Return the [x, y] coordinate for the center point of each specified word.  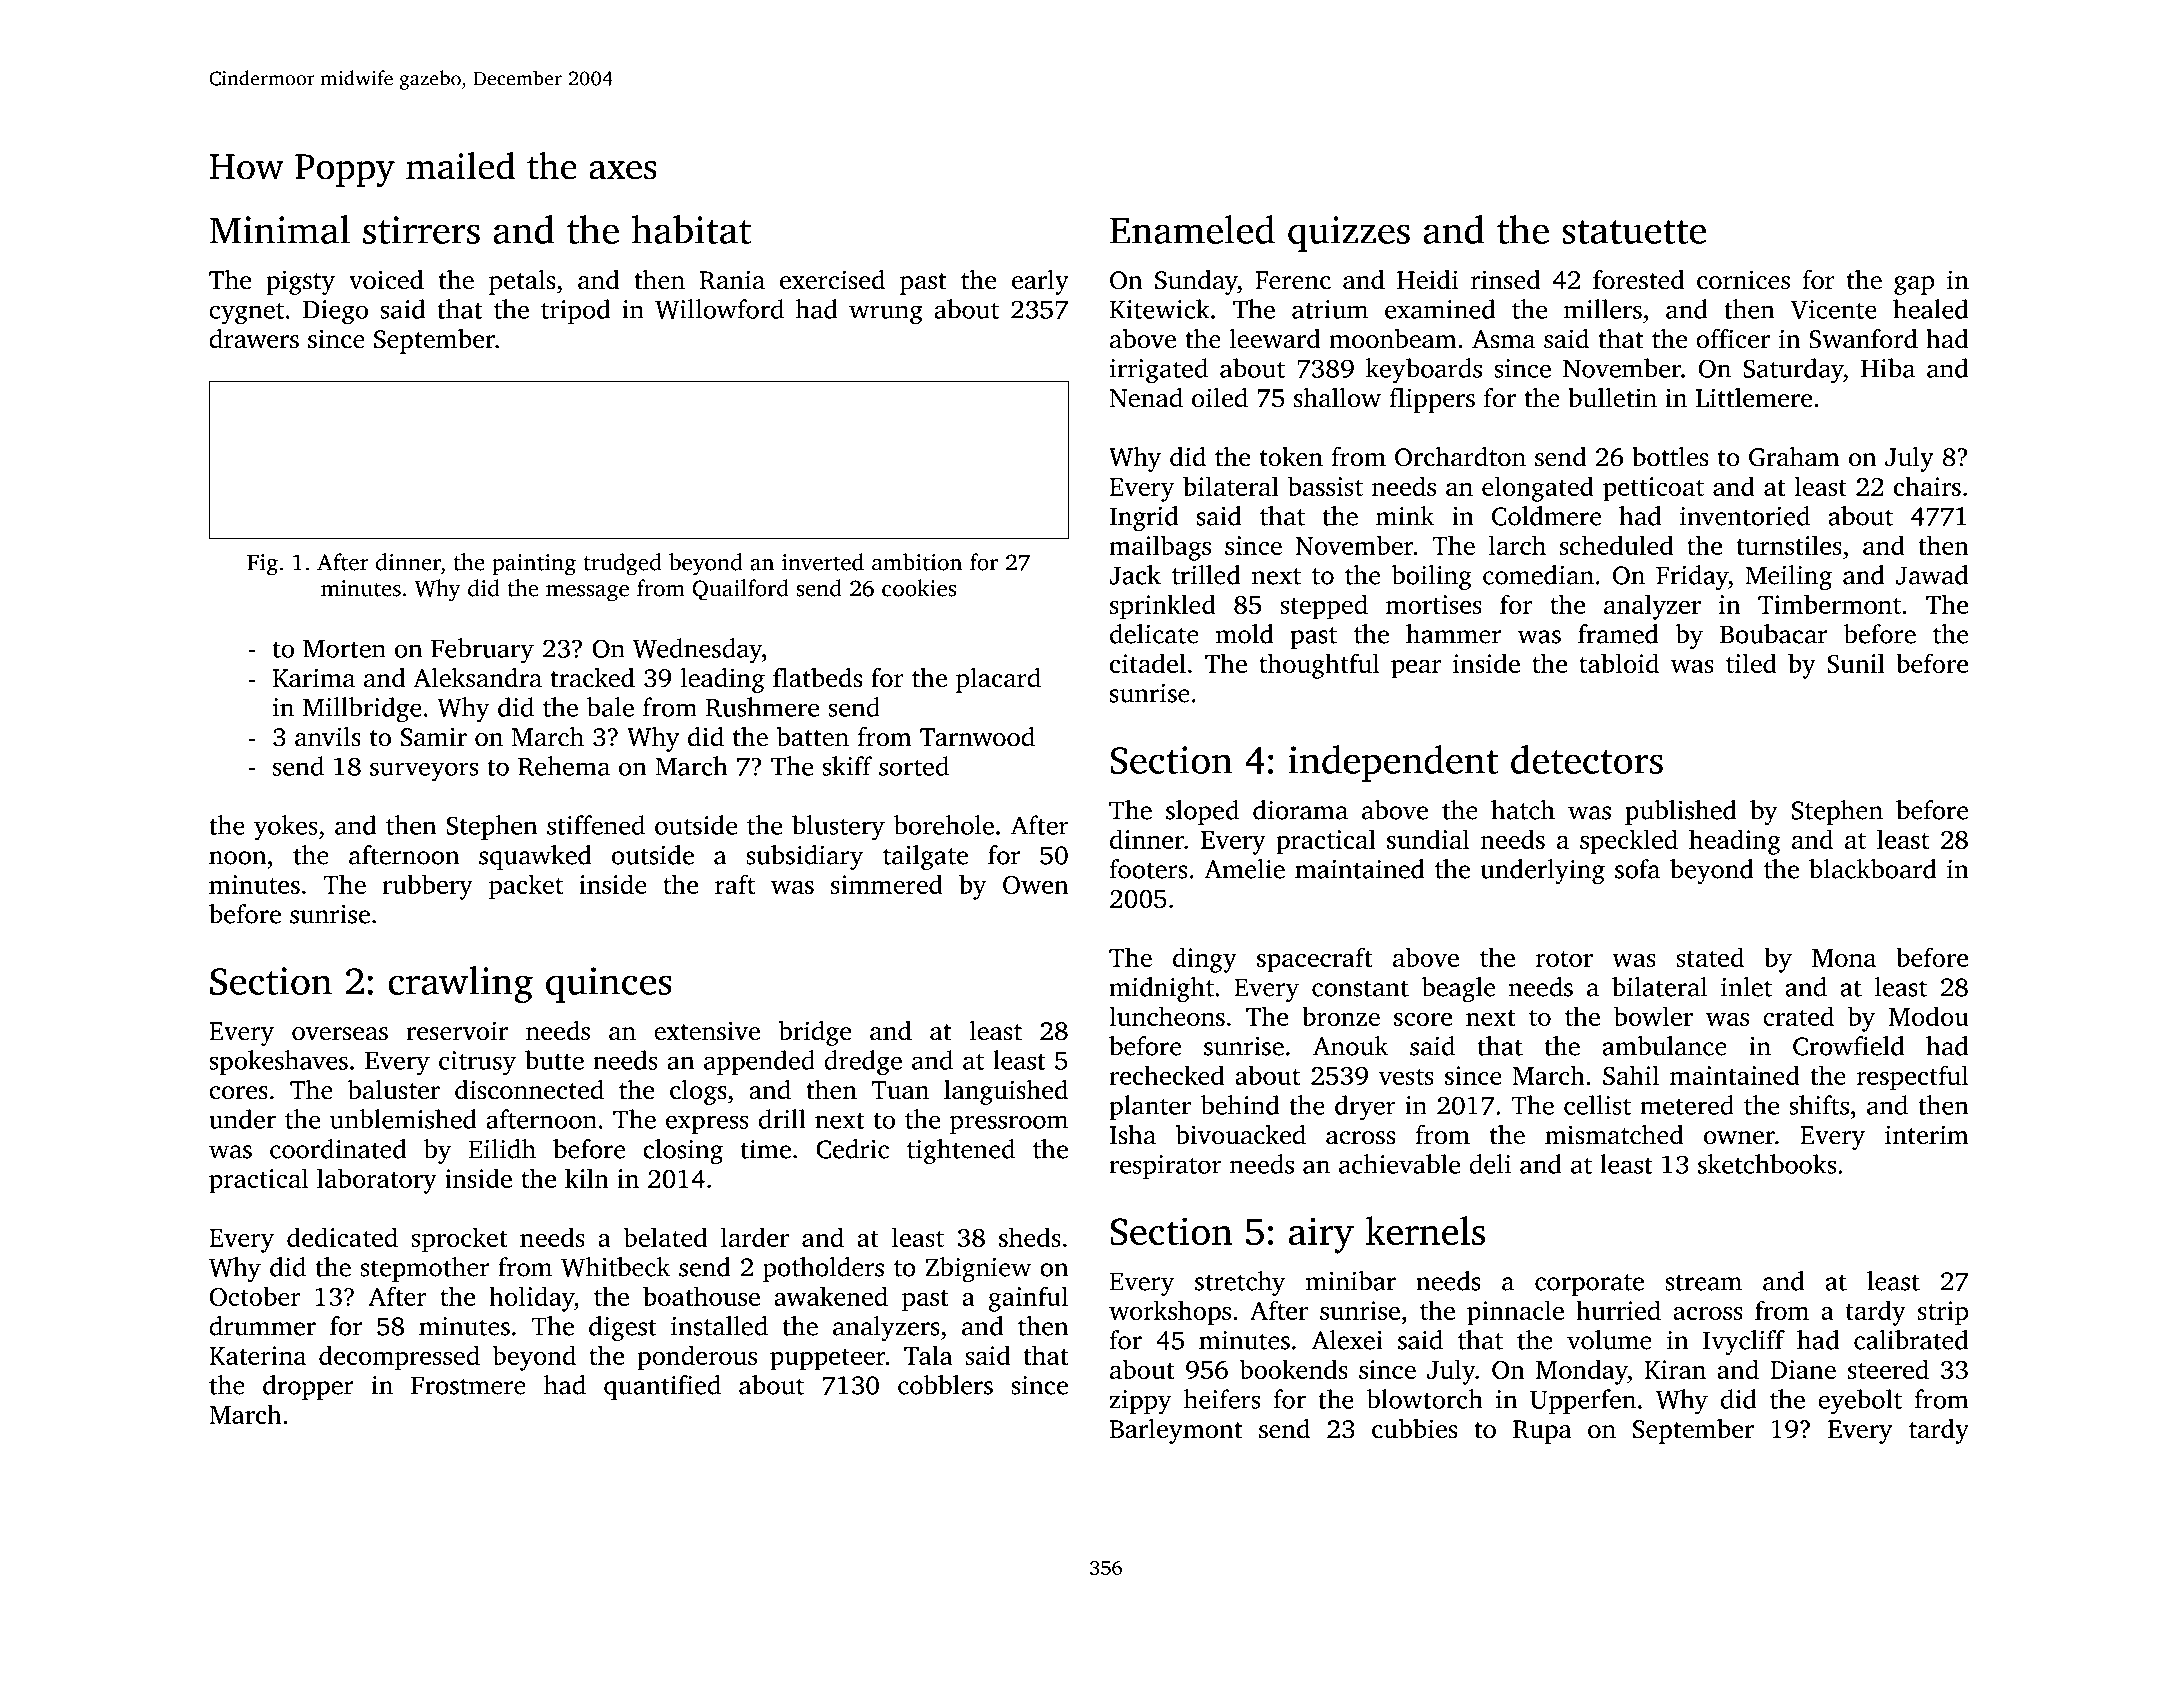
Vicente [1834, 309]
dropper [308, 1387]
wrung [886, 315]
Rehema [564, 766]
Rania [732, 280]
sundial [1428, 839]
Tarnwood [977, 737]
